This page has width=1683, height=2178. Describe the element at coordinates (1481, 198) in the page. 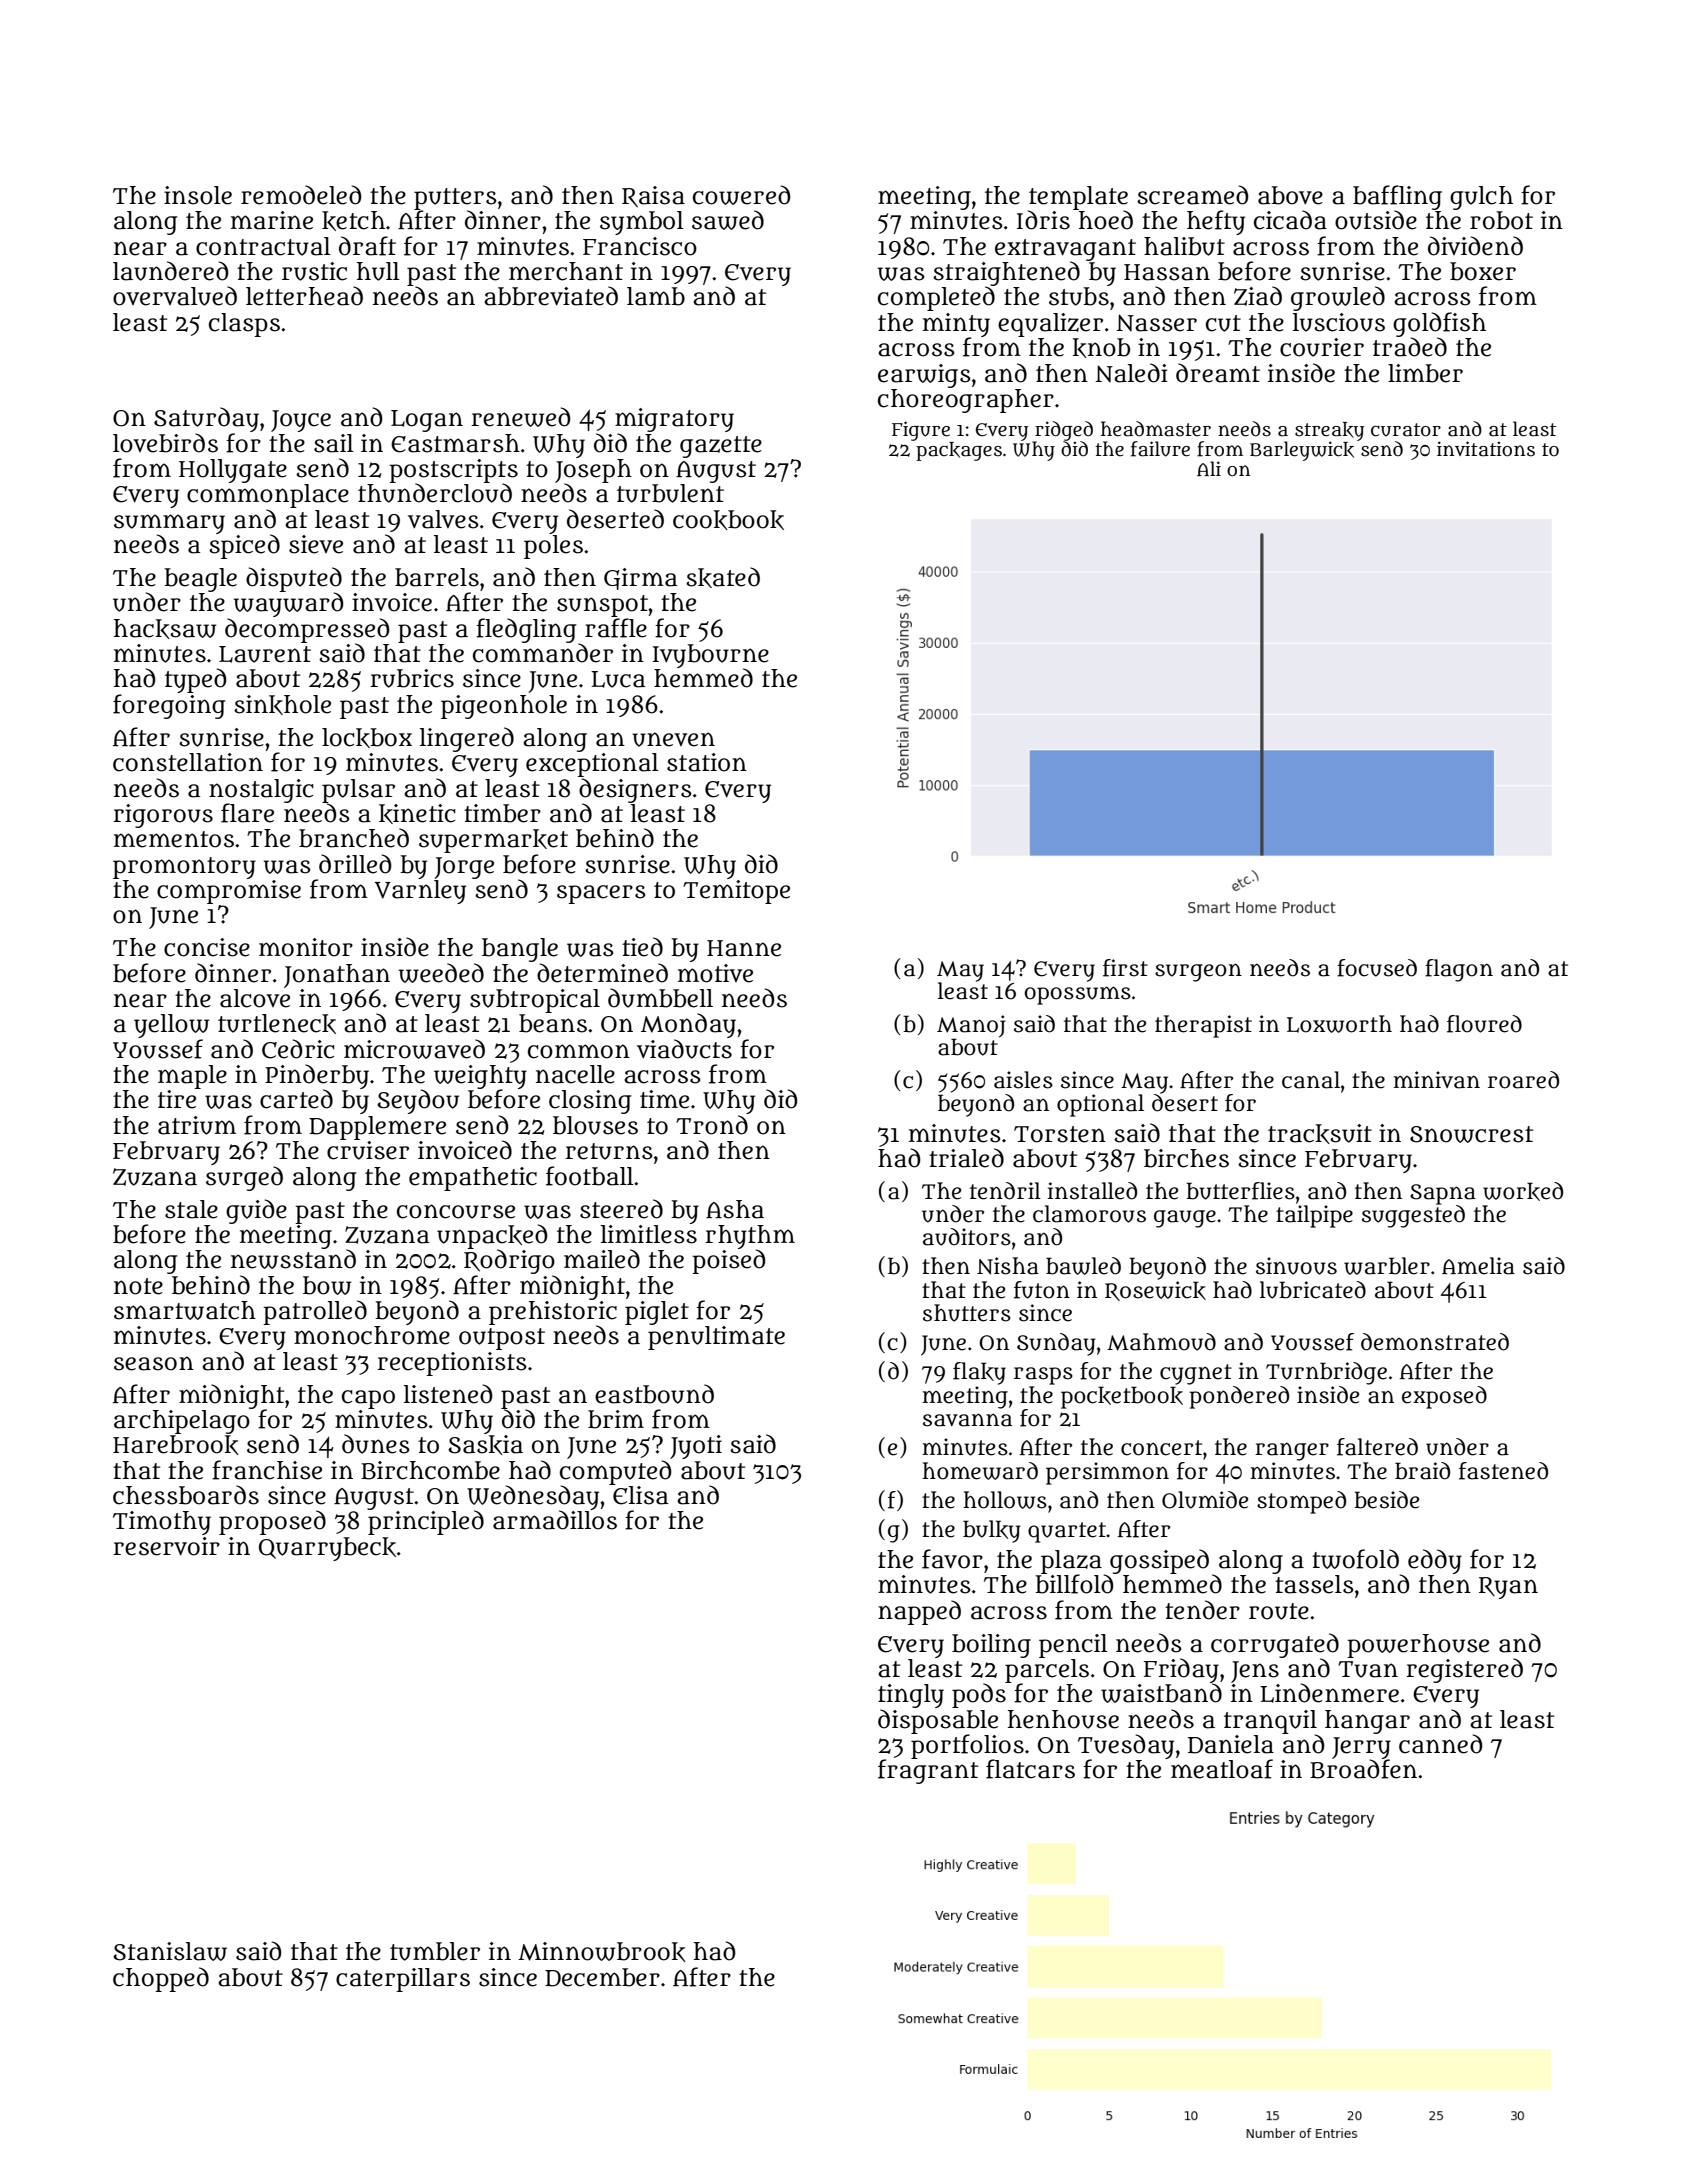

I see `gulch` at that location.
